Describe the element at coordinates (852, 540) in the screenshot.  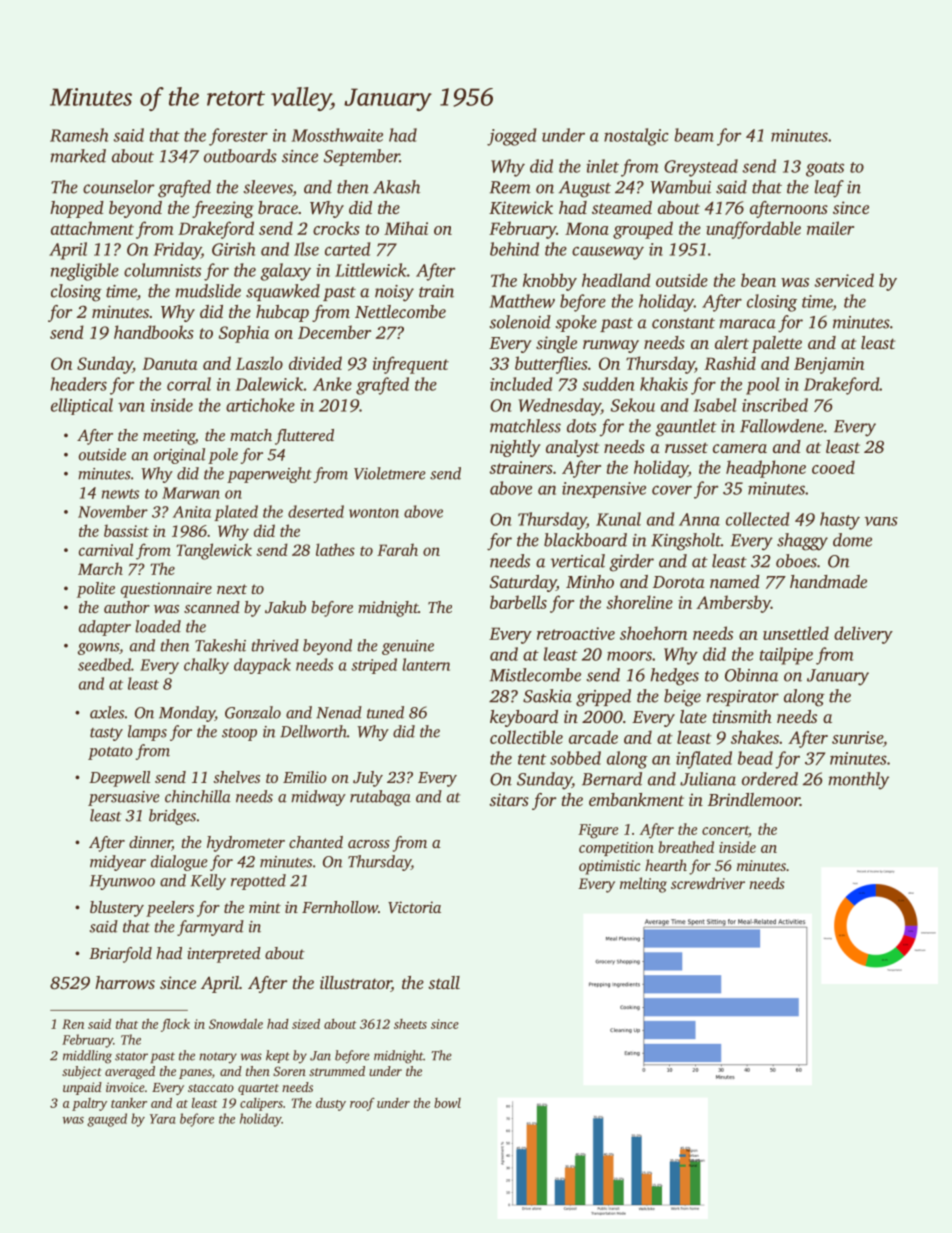
I see `dome` at that location.
